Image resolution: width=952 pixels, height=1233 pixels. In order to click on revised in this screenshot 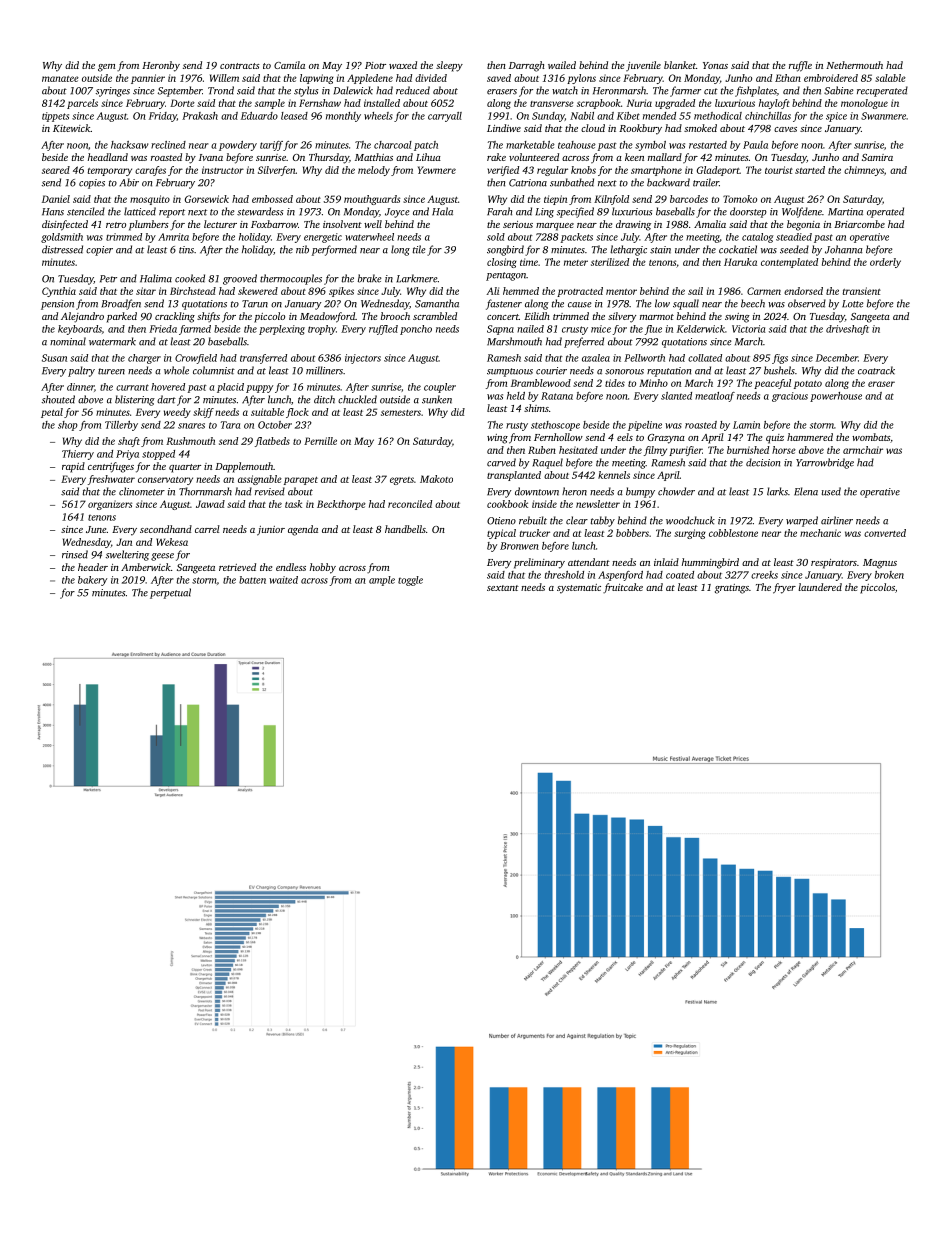, I will do `click(270, 491)`.
